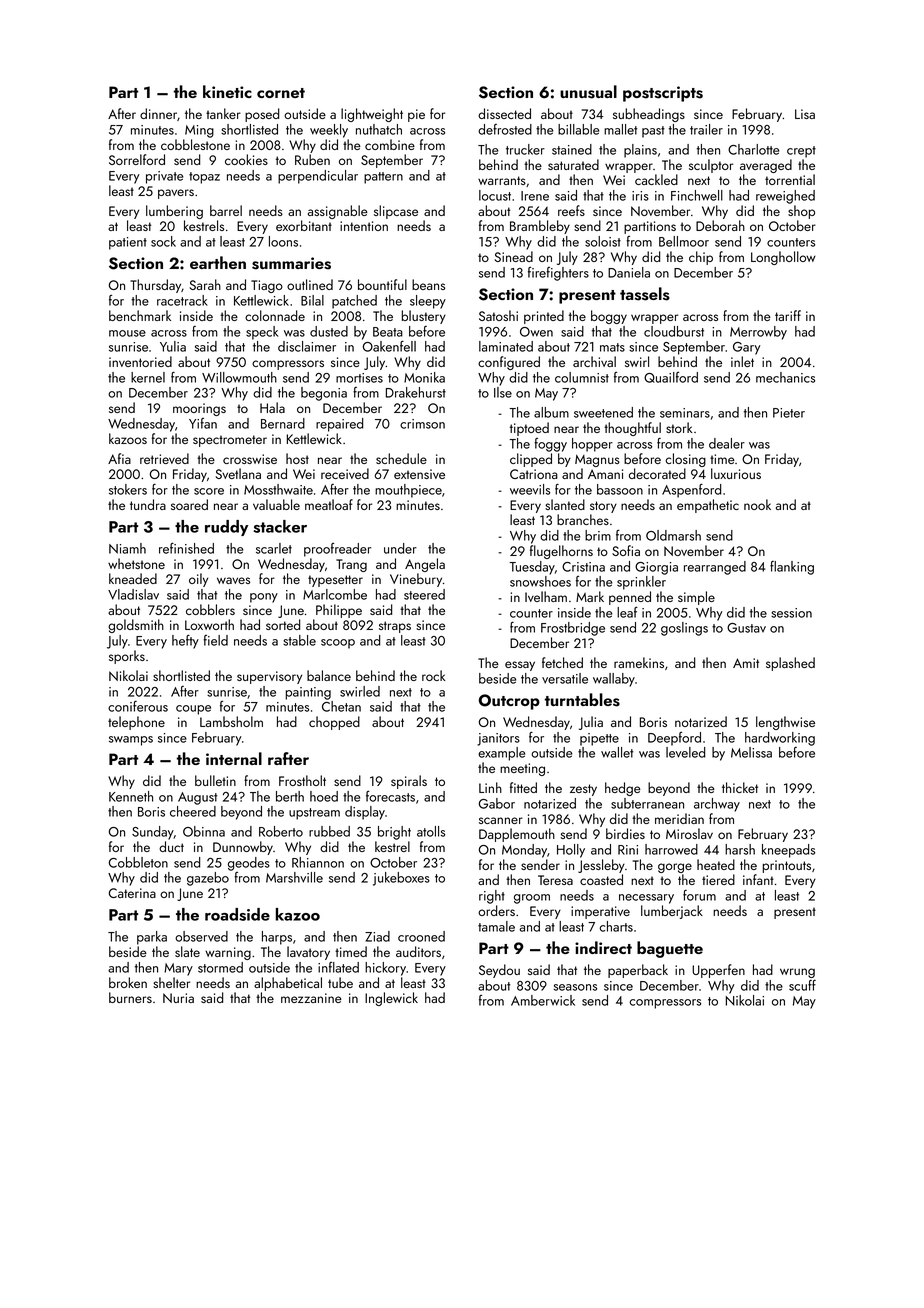 This screenshot has height=1308, width=924. What do you see at coordinates (603, 241) in the screenshot?
I see `soloist` at bounding box center [603, 241].
